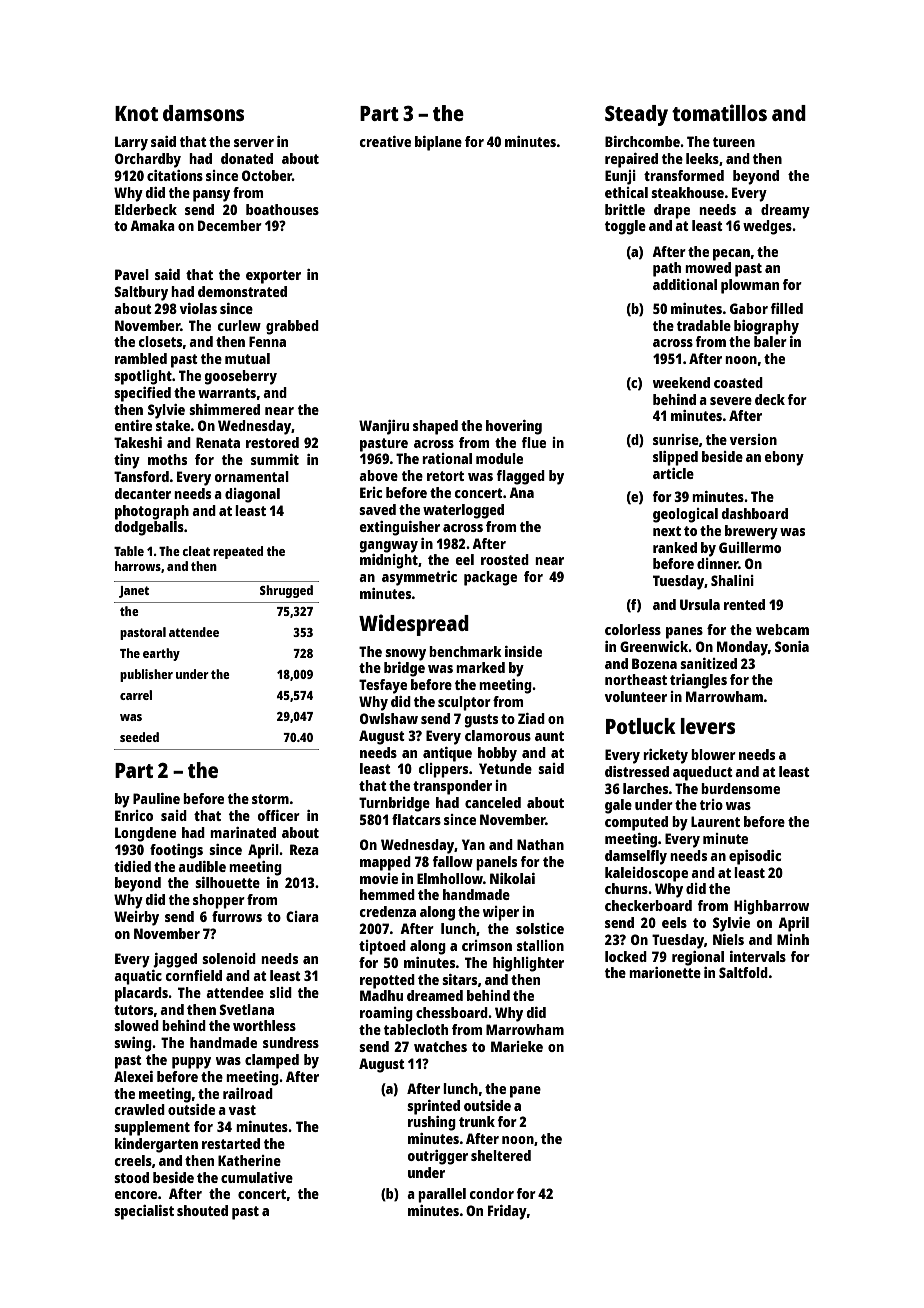 Image resolution: width=924 pixels, height=1308 pixels. What do you see at coordinates (198, 308) in the screenshot?
I see `violas` at bounding box center [198, 308].
